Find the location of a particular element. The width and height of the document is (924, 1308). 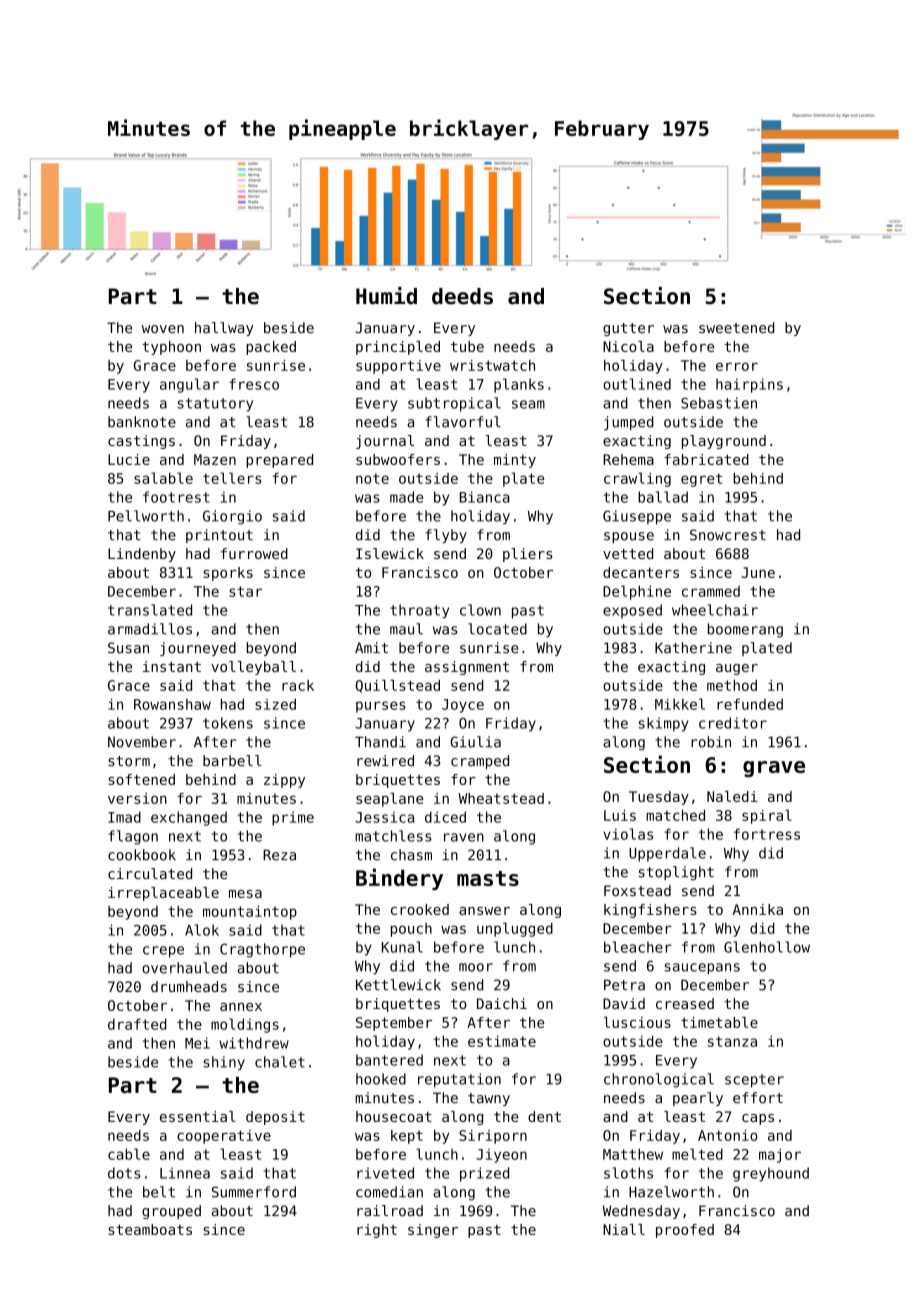

translated is located at coordinates (150, 610).
